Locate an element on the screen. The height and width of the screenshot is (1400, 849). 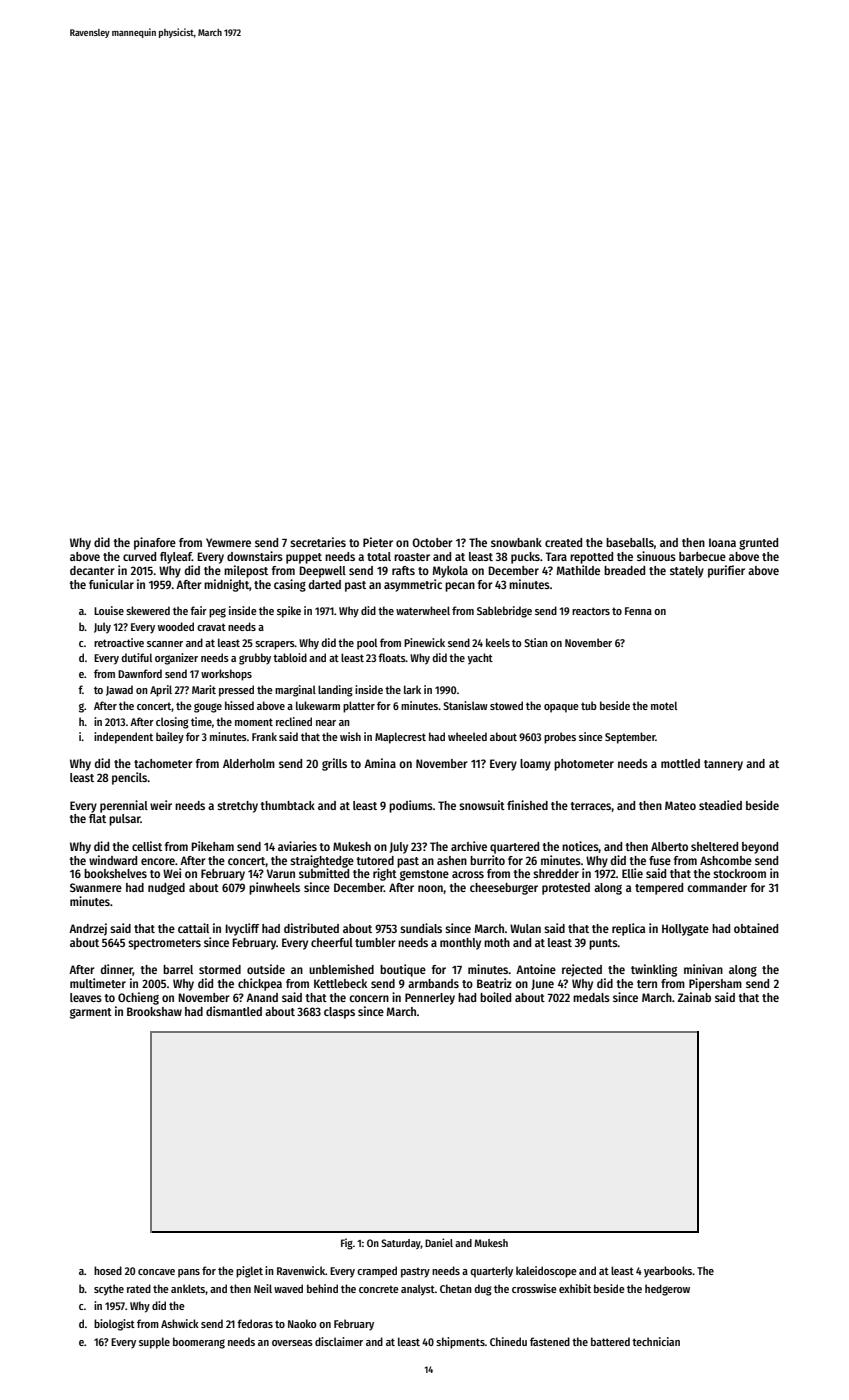
Deepwell is located at coordinates (322, 572).
